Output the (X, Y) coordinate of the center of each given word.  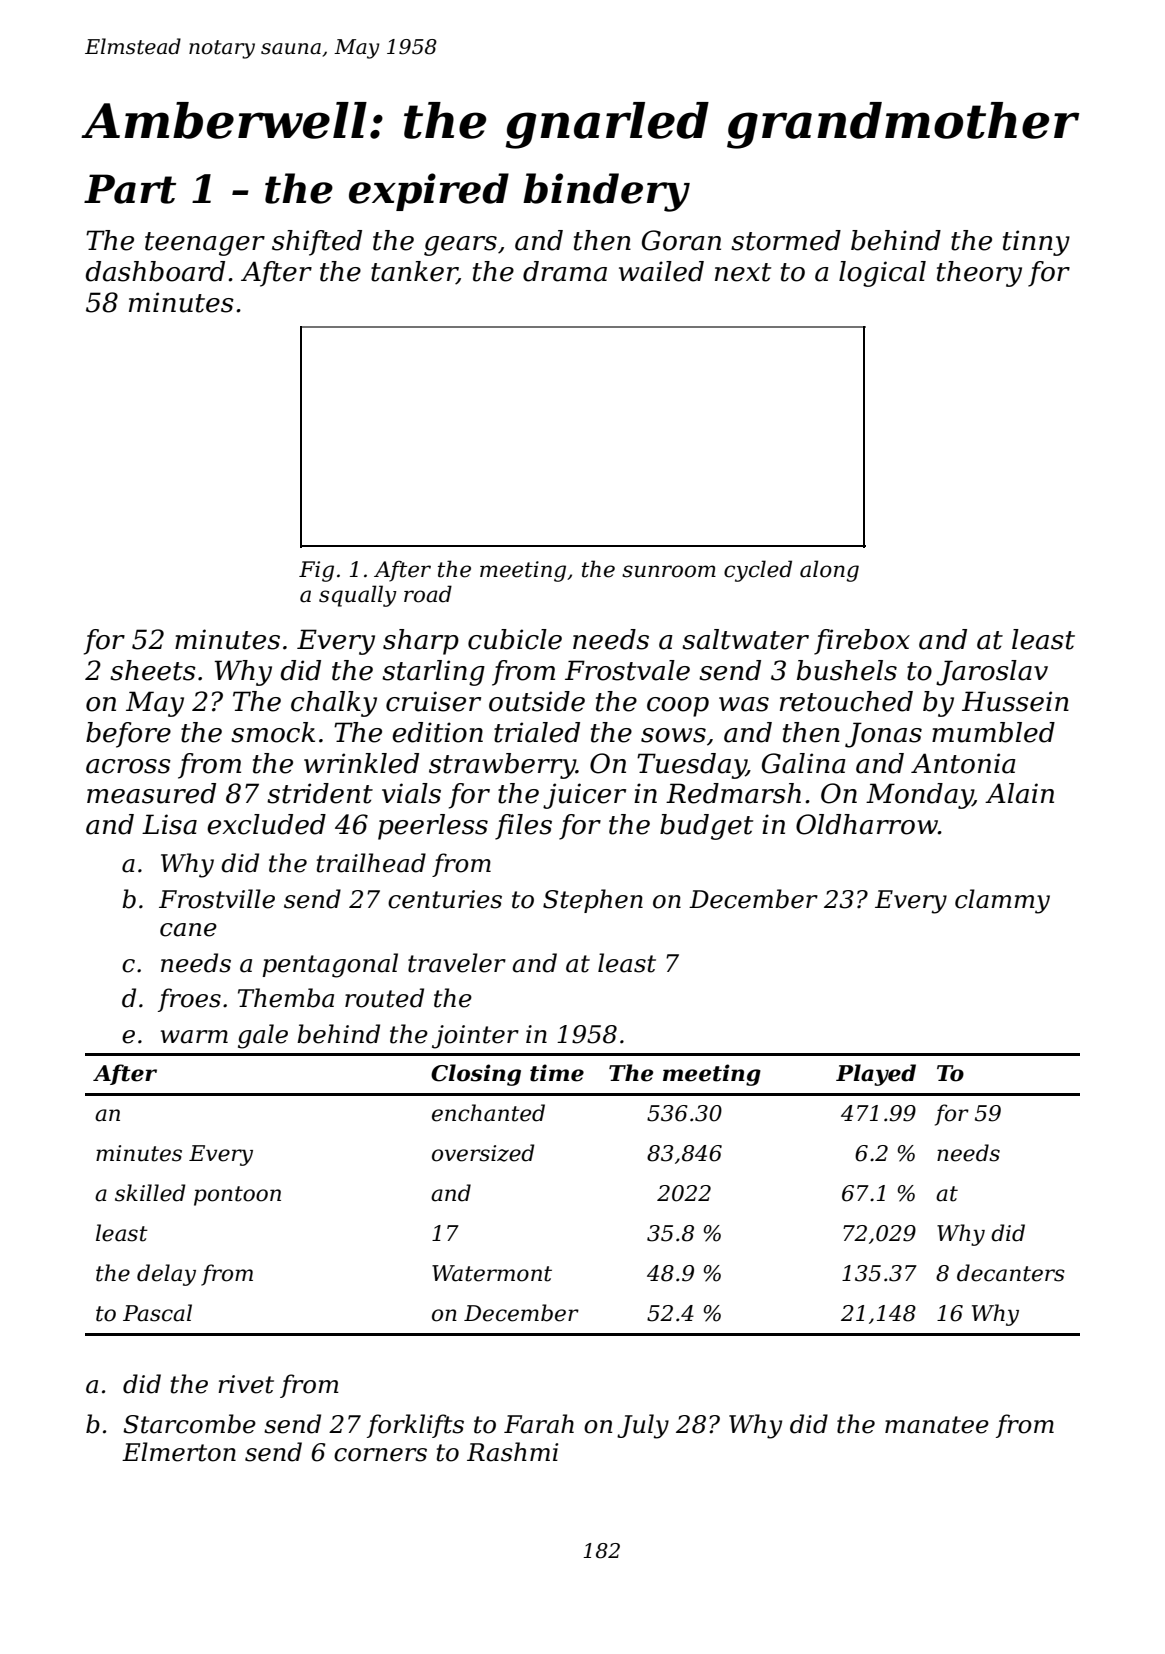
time (557, 1073)
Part (130, 189)
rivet (246, 1384)
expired (429, 192)
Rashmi (512, 1452)
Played (876, 1075)
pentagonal (330, 965)
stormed (786, 240)
